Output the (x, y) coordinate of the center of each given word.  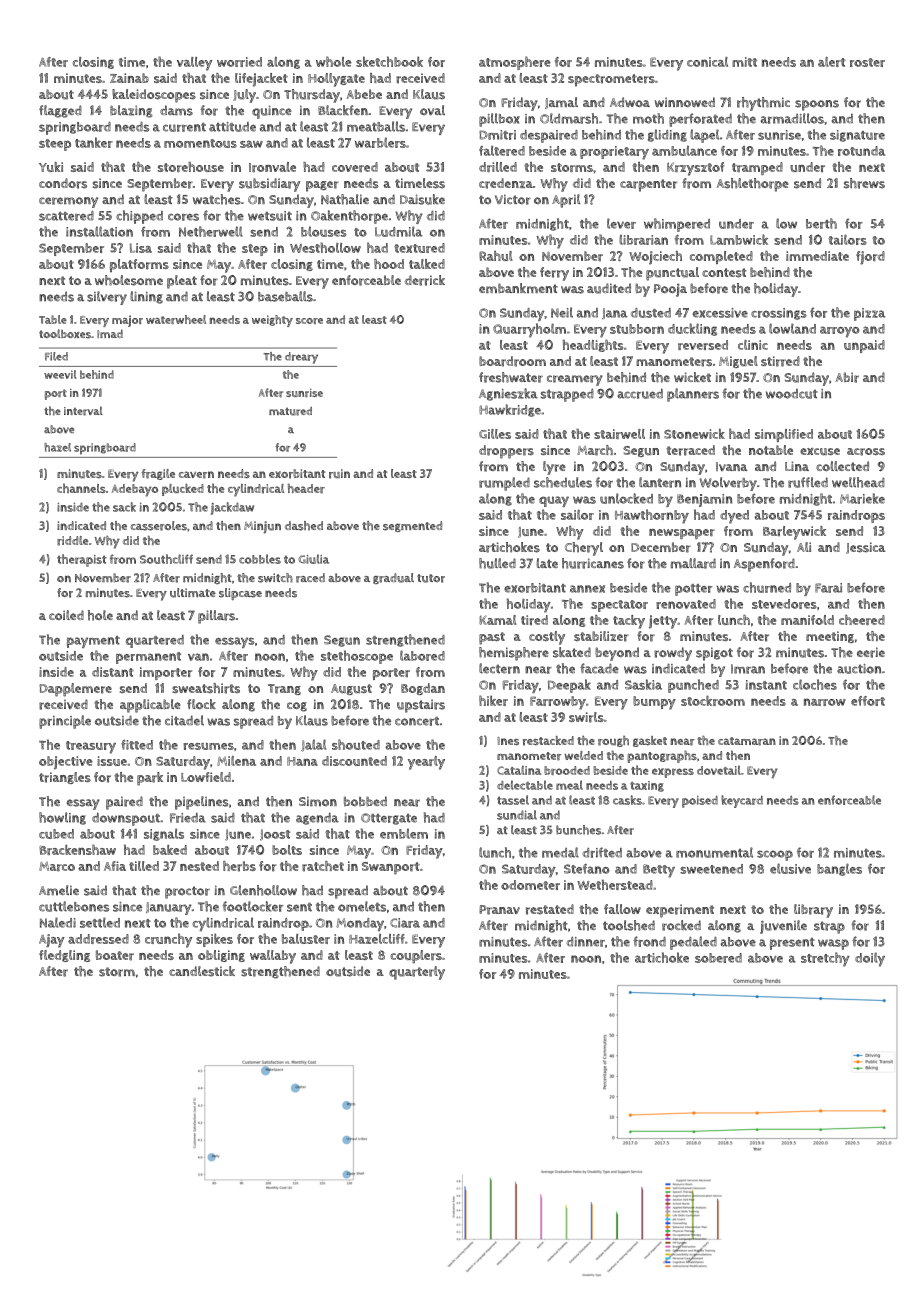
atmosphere (515, 63)
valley (194, 64)
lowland (792, 328)
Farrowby (558, 703)
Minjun (262, 527)
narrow (825, 702)
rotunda (861, 151)
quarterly (417, 973)
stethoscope (357, 657)
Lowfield (206, 777)
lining (146, 297)
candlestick (202, 971)
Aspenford (764, 565)
